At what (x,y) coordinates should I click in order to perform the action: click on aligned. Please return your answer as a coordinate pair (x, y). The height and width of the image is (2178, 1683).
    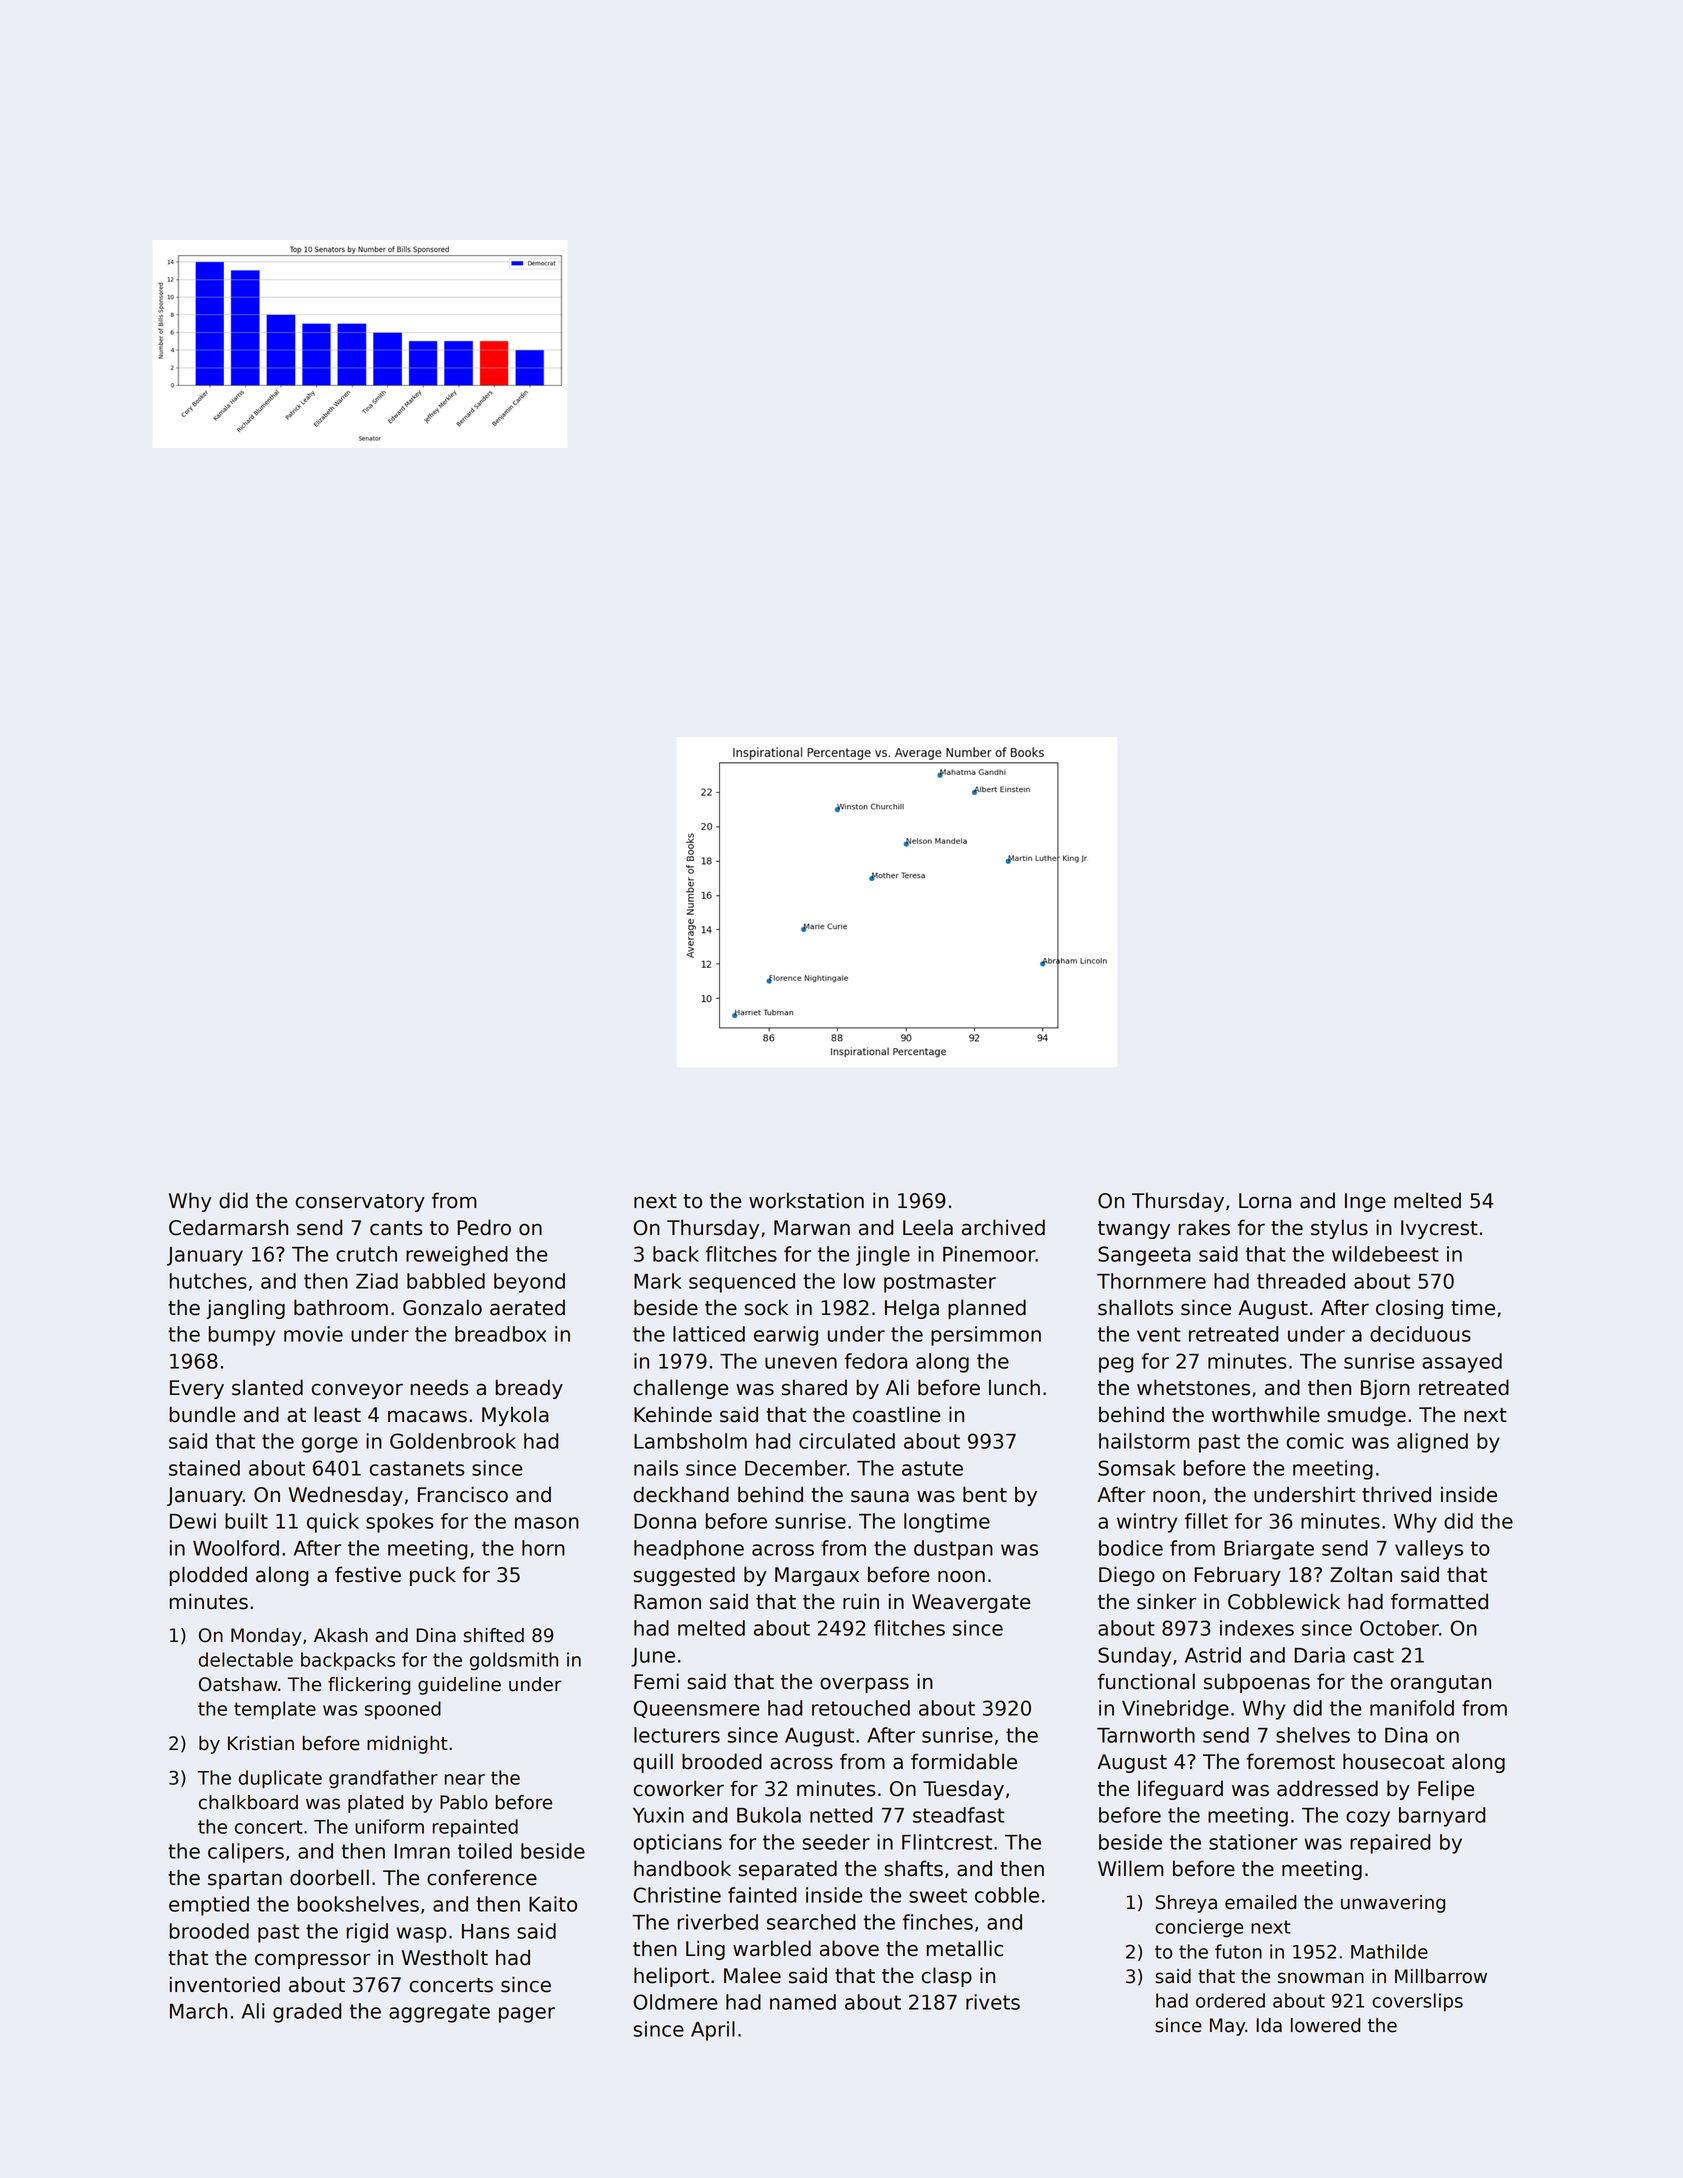
    Looking at the image, I should click on (1432, 1443).
